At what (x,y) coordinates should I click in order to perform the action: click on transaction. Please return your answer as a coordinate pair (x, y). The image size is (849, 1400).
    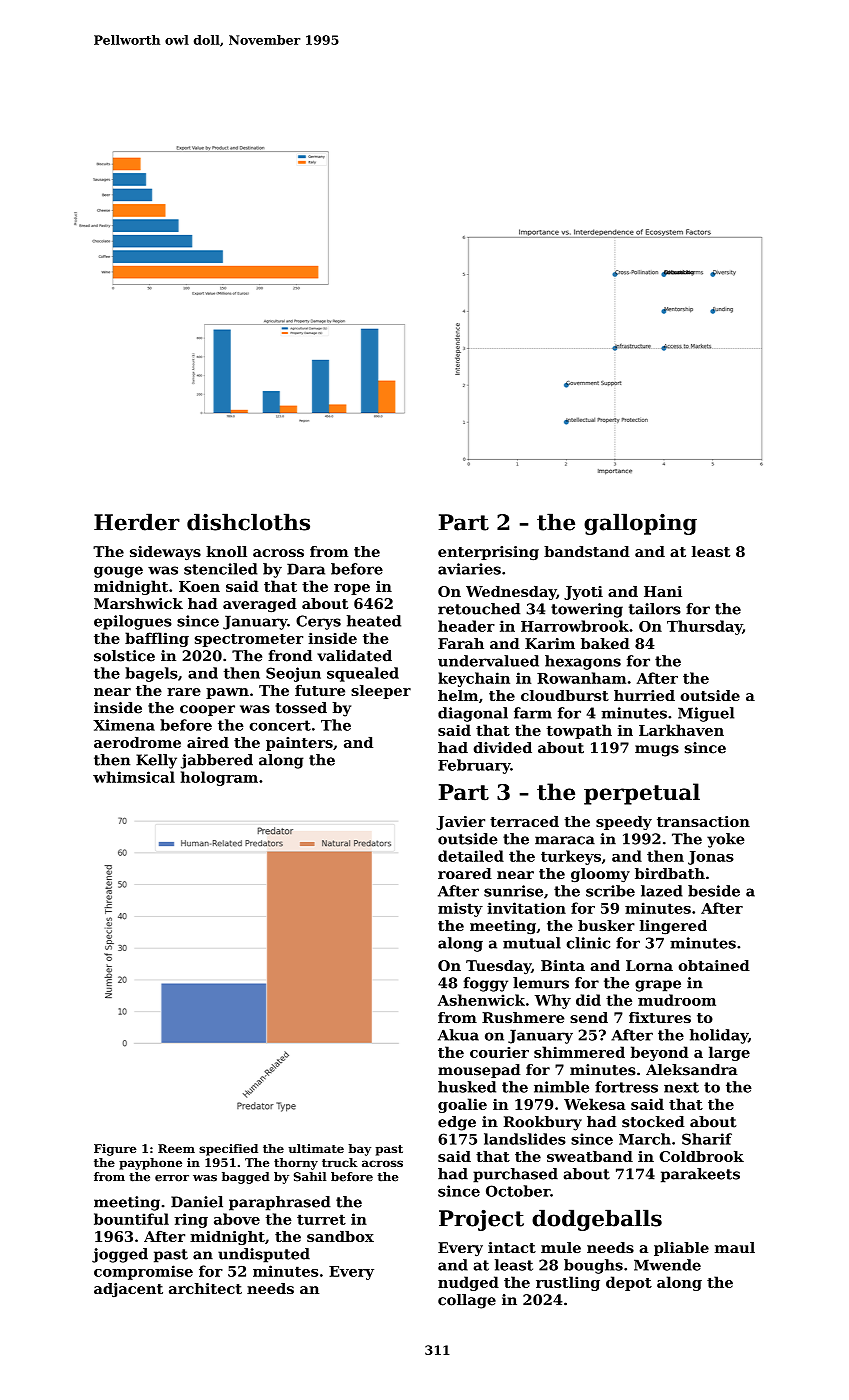
    Looking at the image, I should click on (703, 821).
